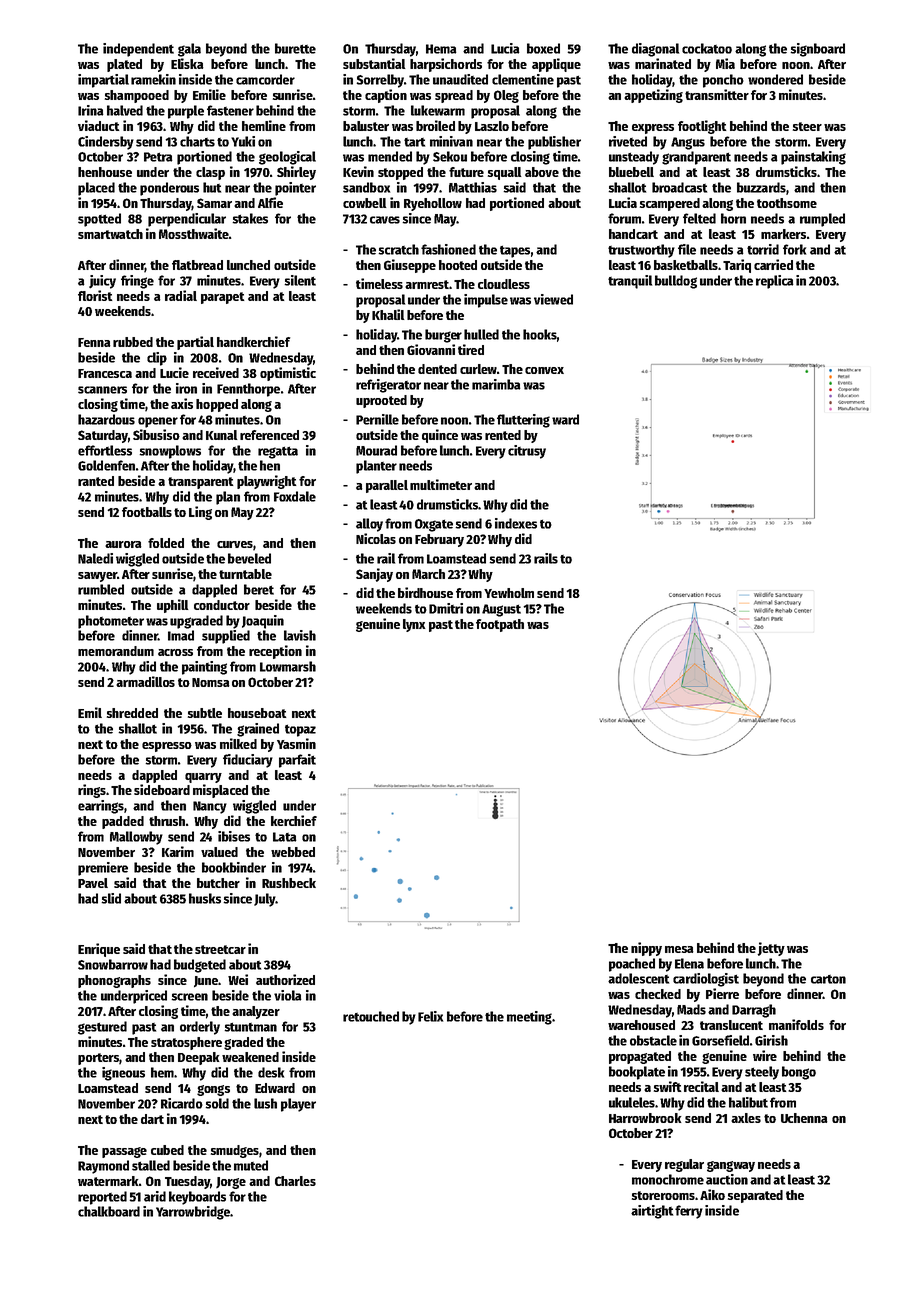 The image size is (924, 1308). What do you see at coordinates (527, 452) in the screenshot?
I see `citrusy` at bounding box center [527, 452].
